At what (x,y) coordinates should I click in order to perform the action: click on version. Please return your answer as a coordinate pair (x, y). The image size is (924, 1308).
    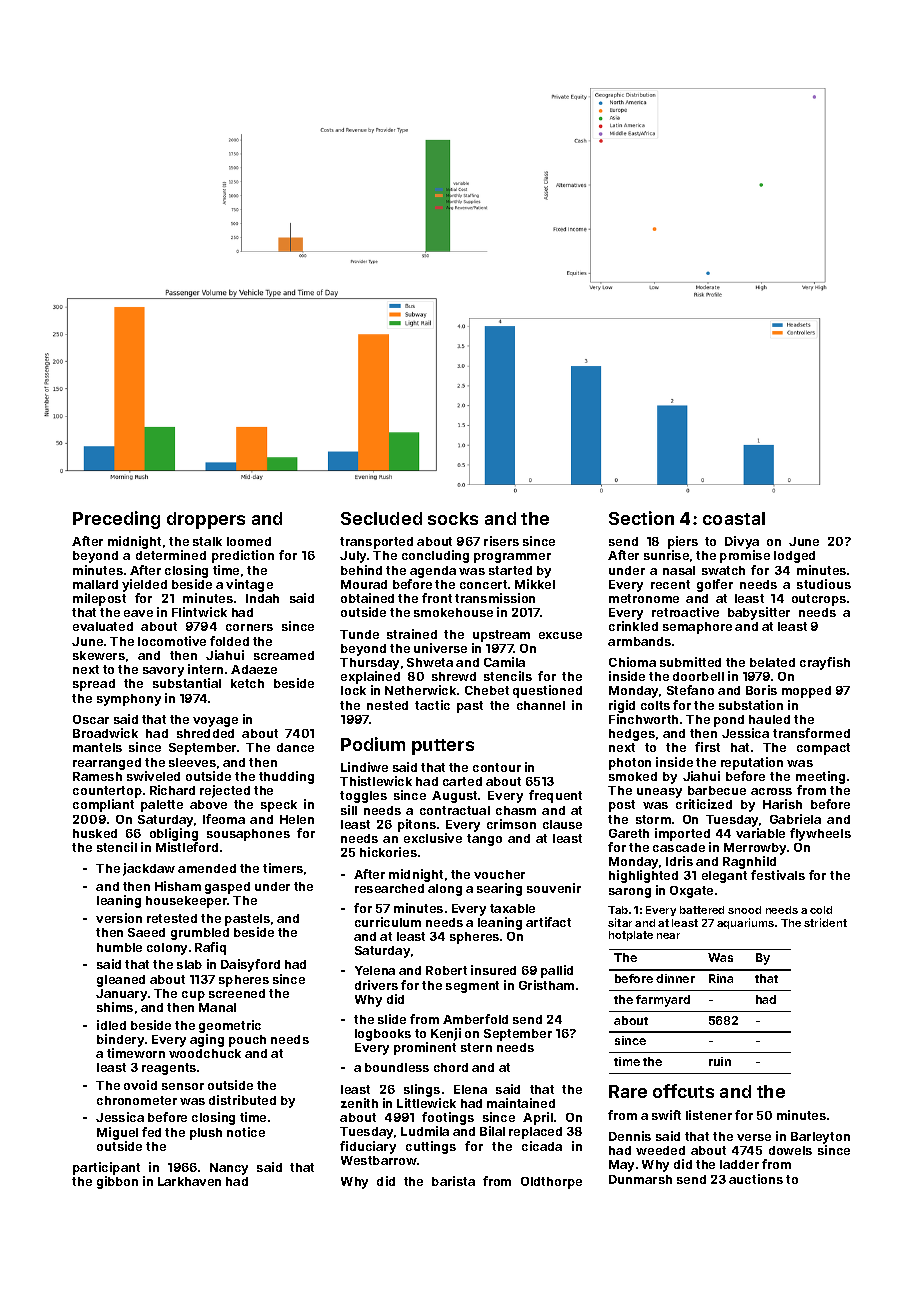
    Looking at the image, I should click on (119, 918).
